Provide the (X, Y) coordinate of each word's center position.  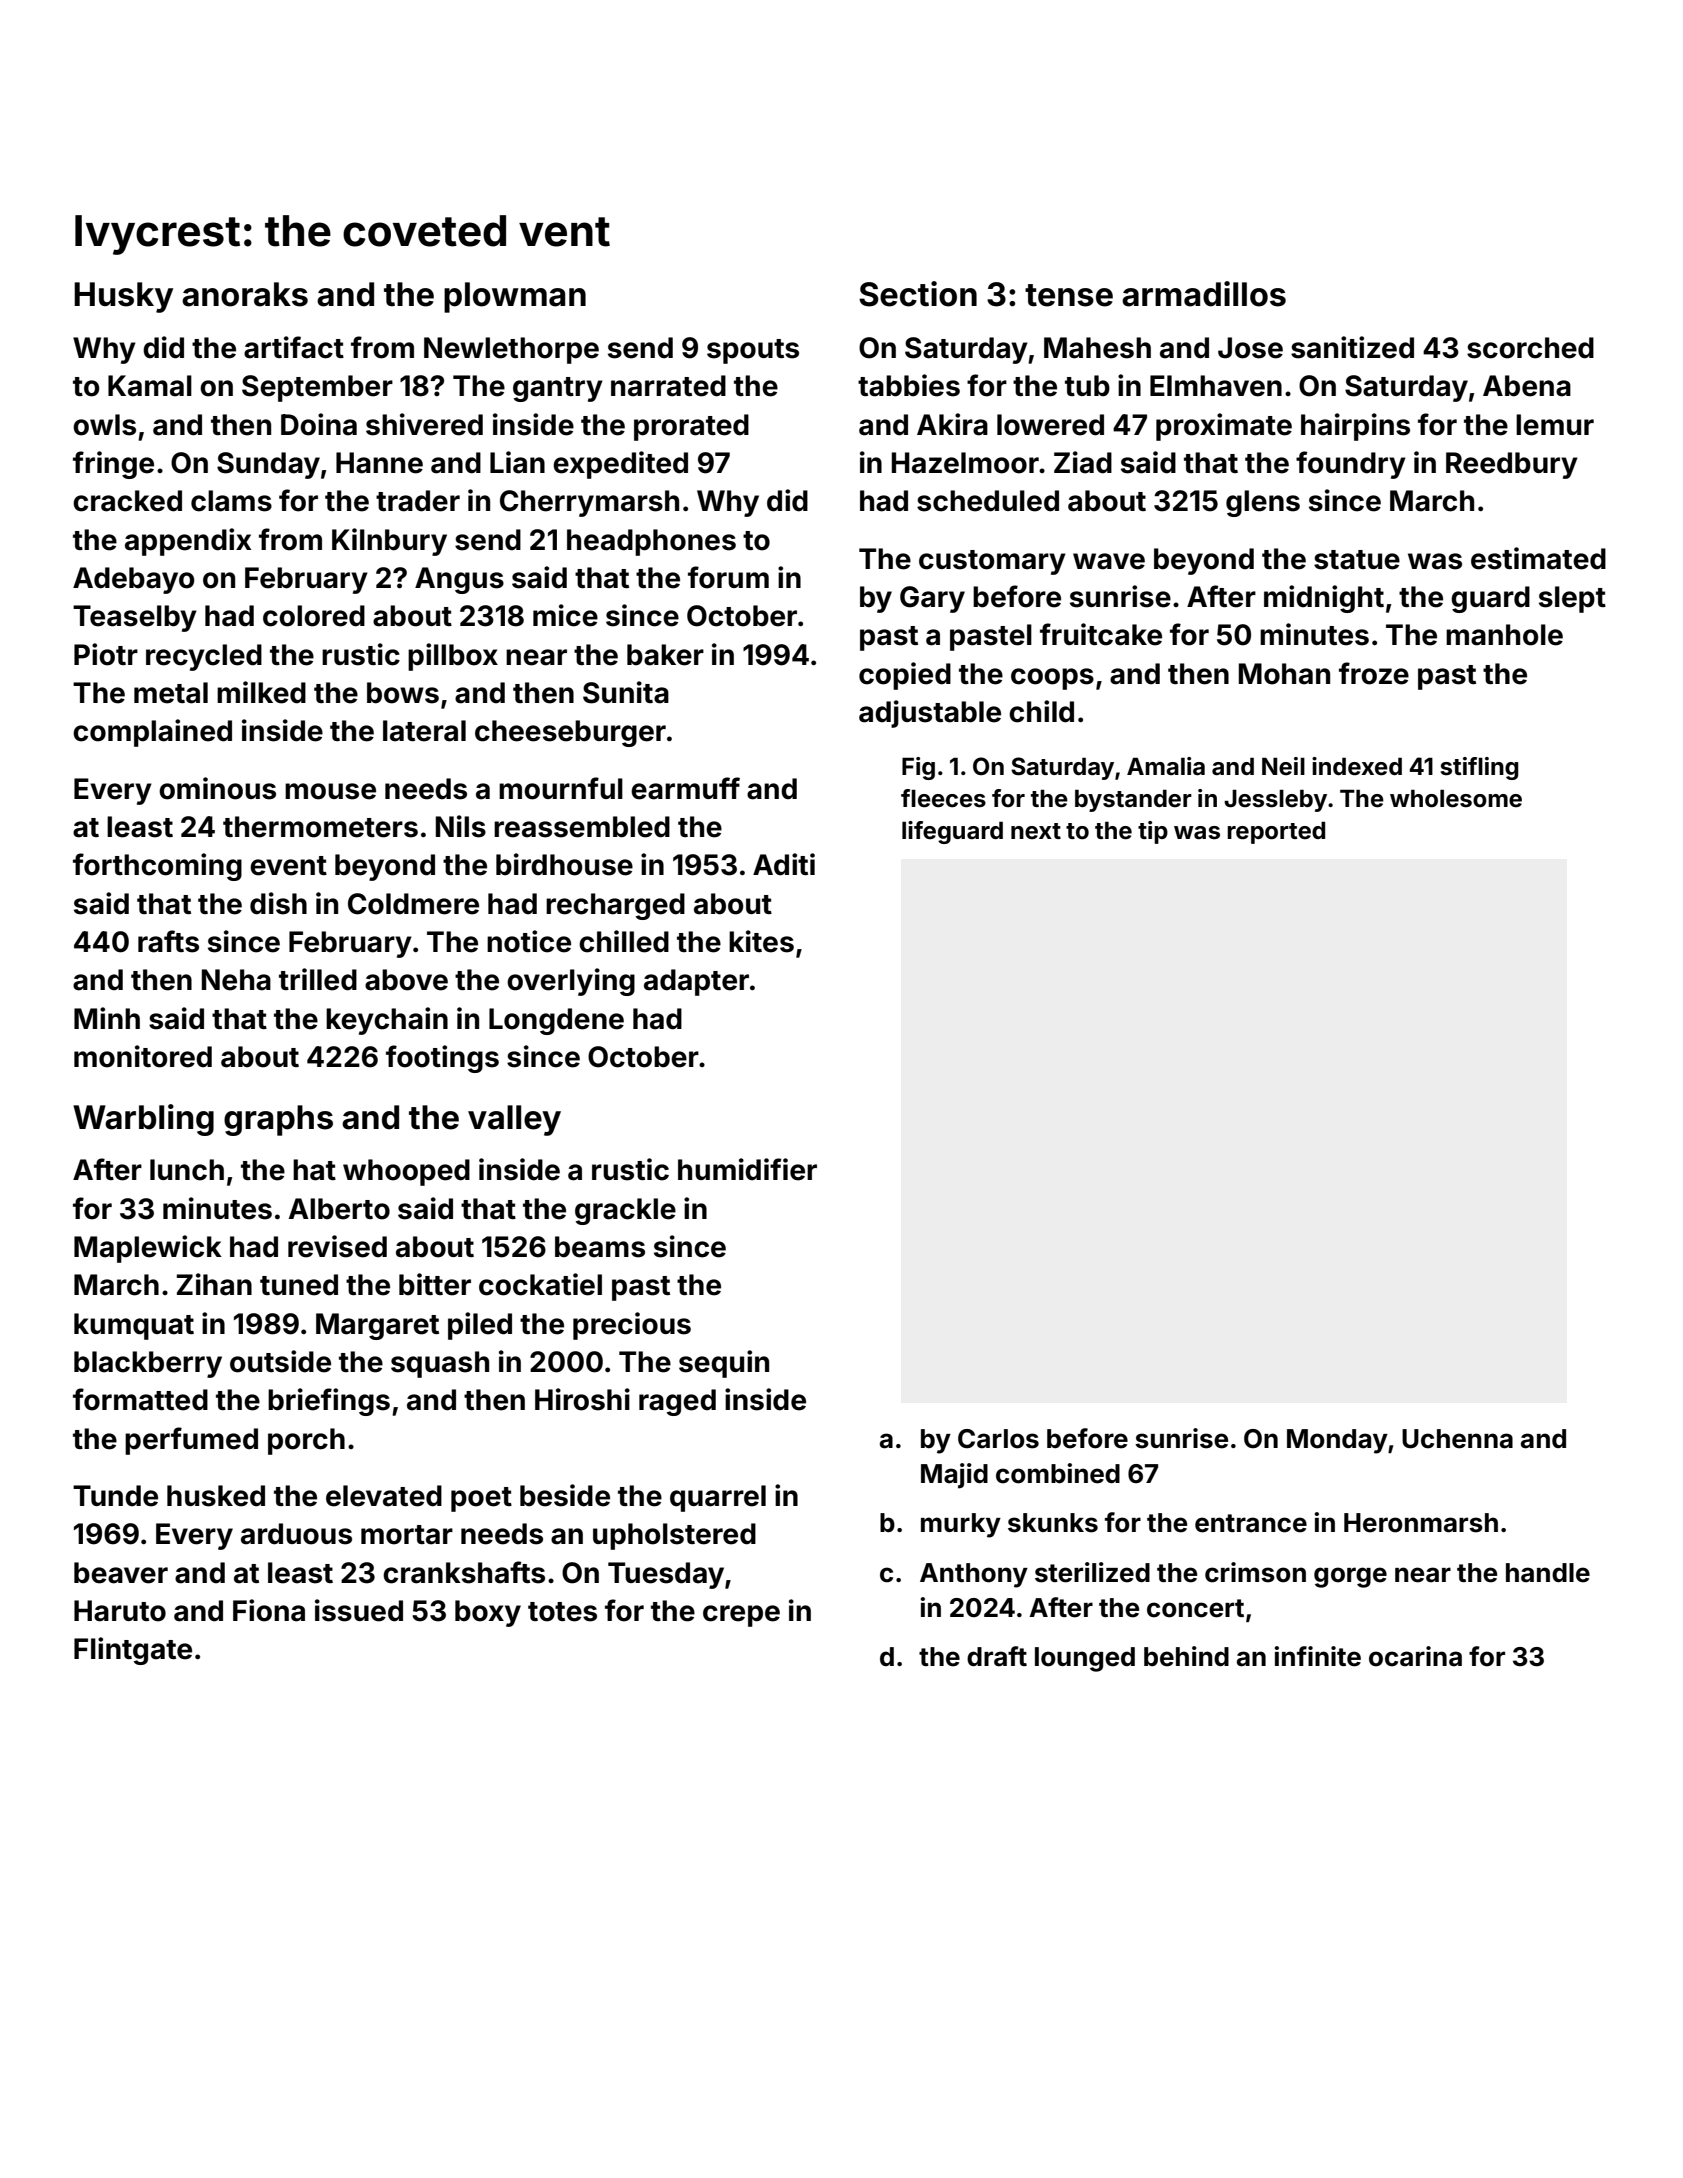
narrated (668, 386)
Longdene (556, 1021)
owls (104, 425)
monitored (143, 1056)
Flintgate (133, 1651)
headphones (651, 542)
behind (1186, 1656)
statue (1357, 560)
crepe (741, 1616)
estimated (1538, 558)
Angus (459, 580)
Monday (1337, 1441)
